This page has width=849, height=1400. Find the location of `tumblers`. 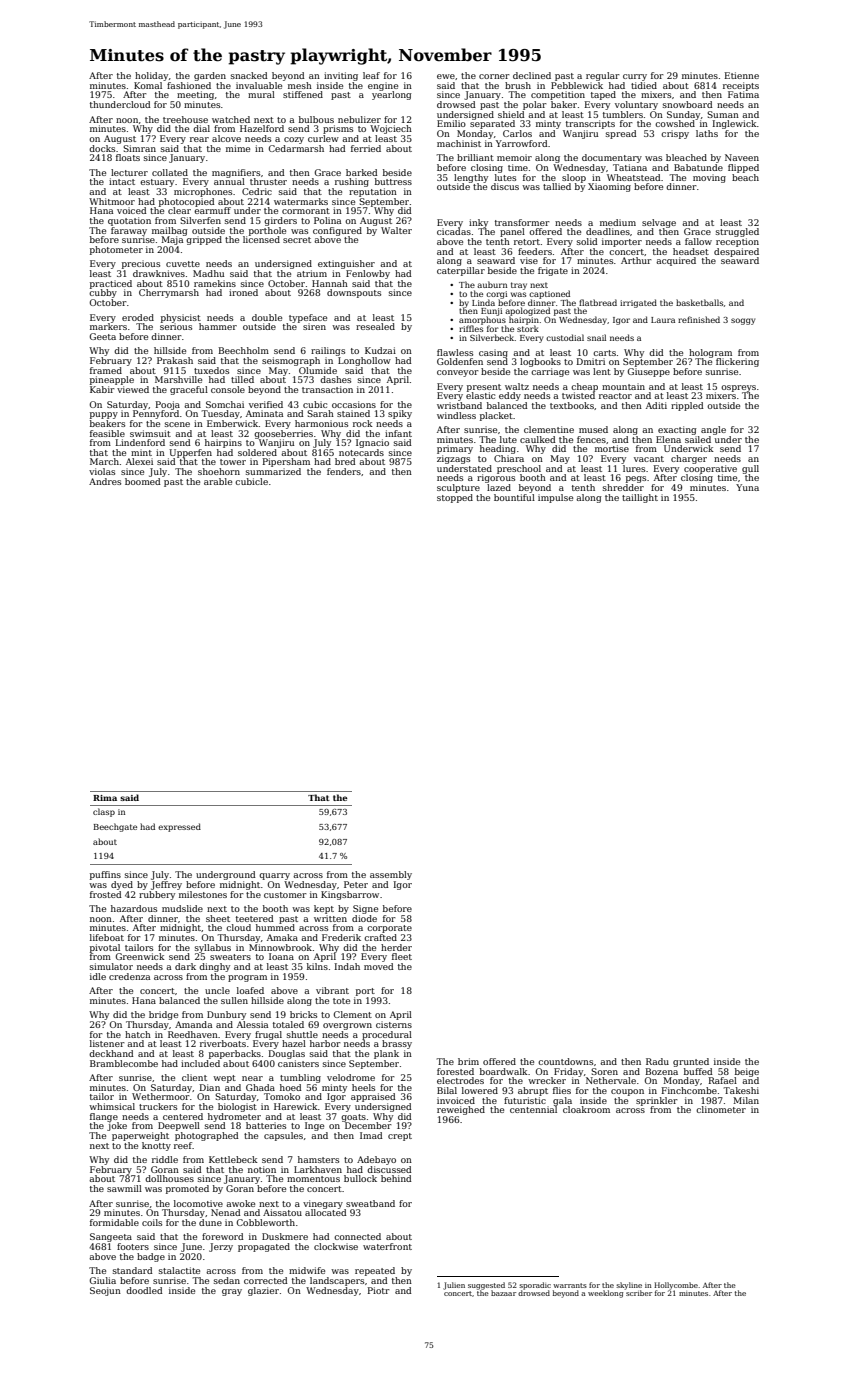

tumblers is located at coordinates (623, 114).
